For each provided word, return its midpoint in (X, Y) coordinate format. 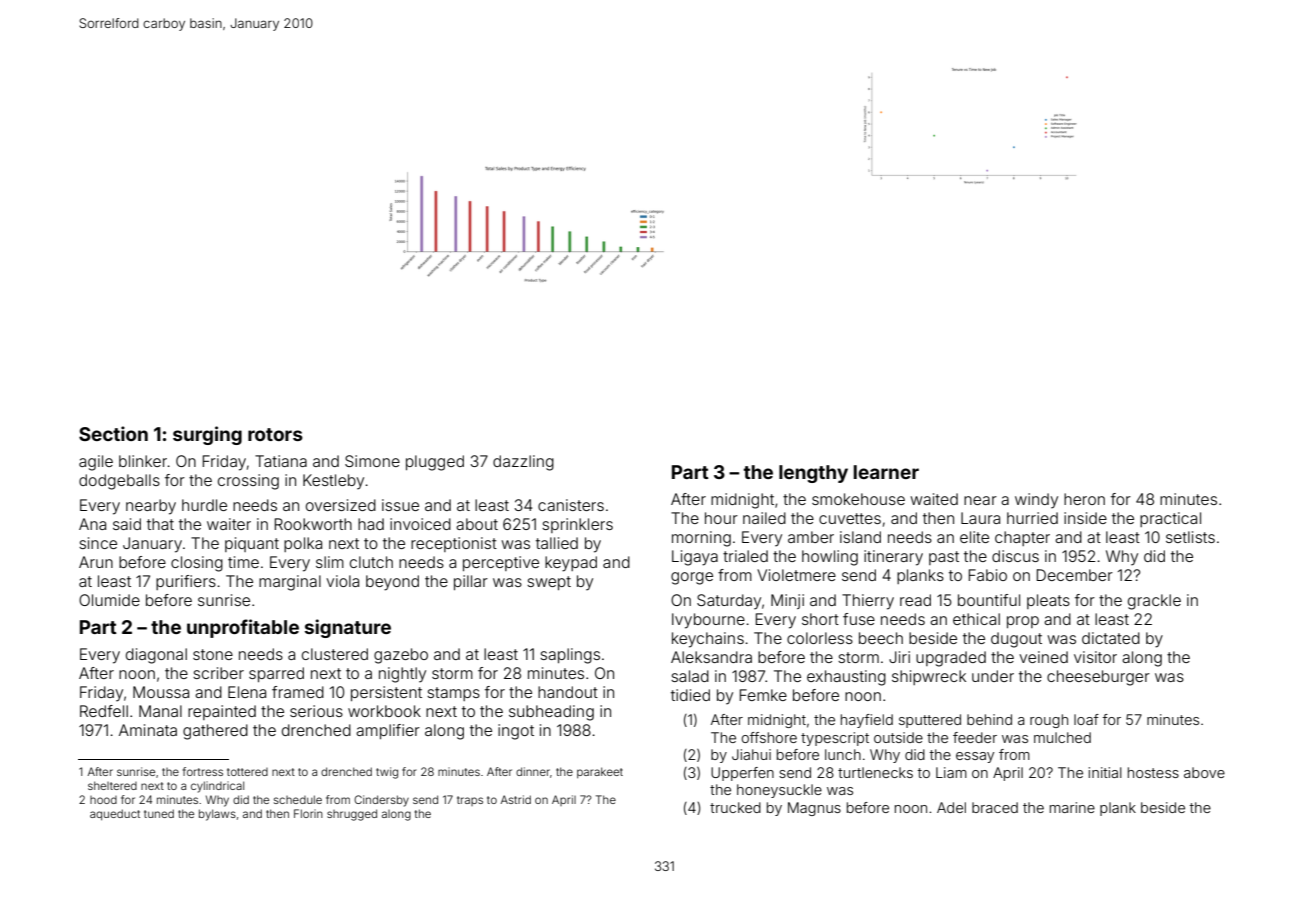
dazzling (523, 463)
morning (701, 539)
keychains (708, 640)
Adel (951, 807)
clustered (335, 654)
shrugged (352, 815)
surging (207, 435)
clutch (371, 562)
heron (1084, 499)
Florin (308, 813)
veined (1043, 657)
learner (886, 472)
